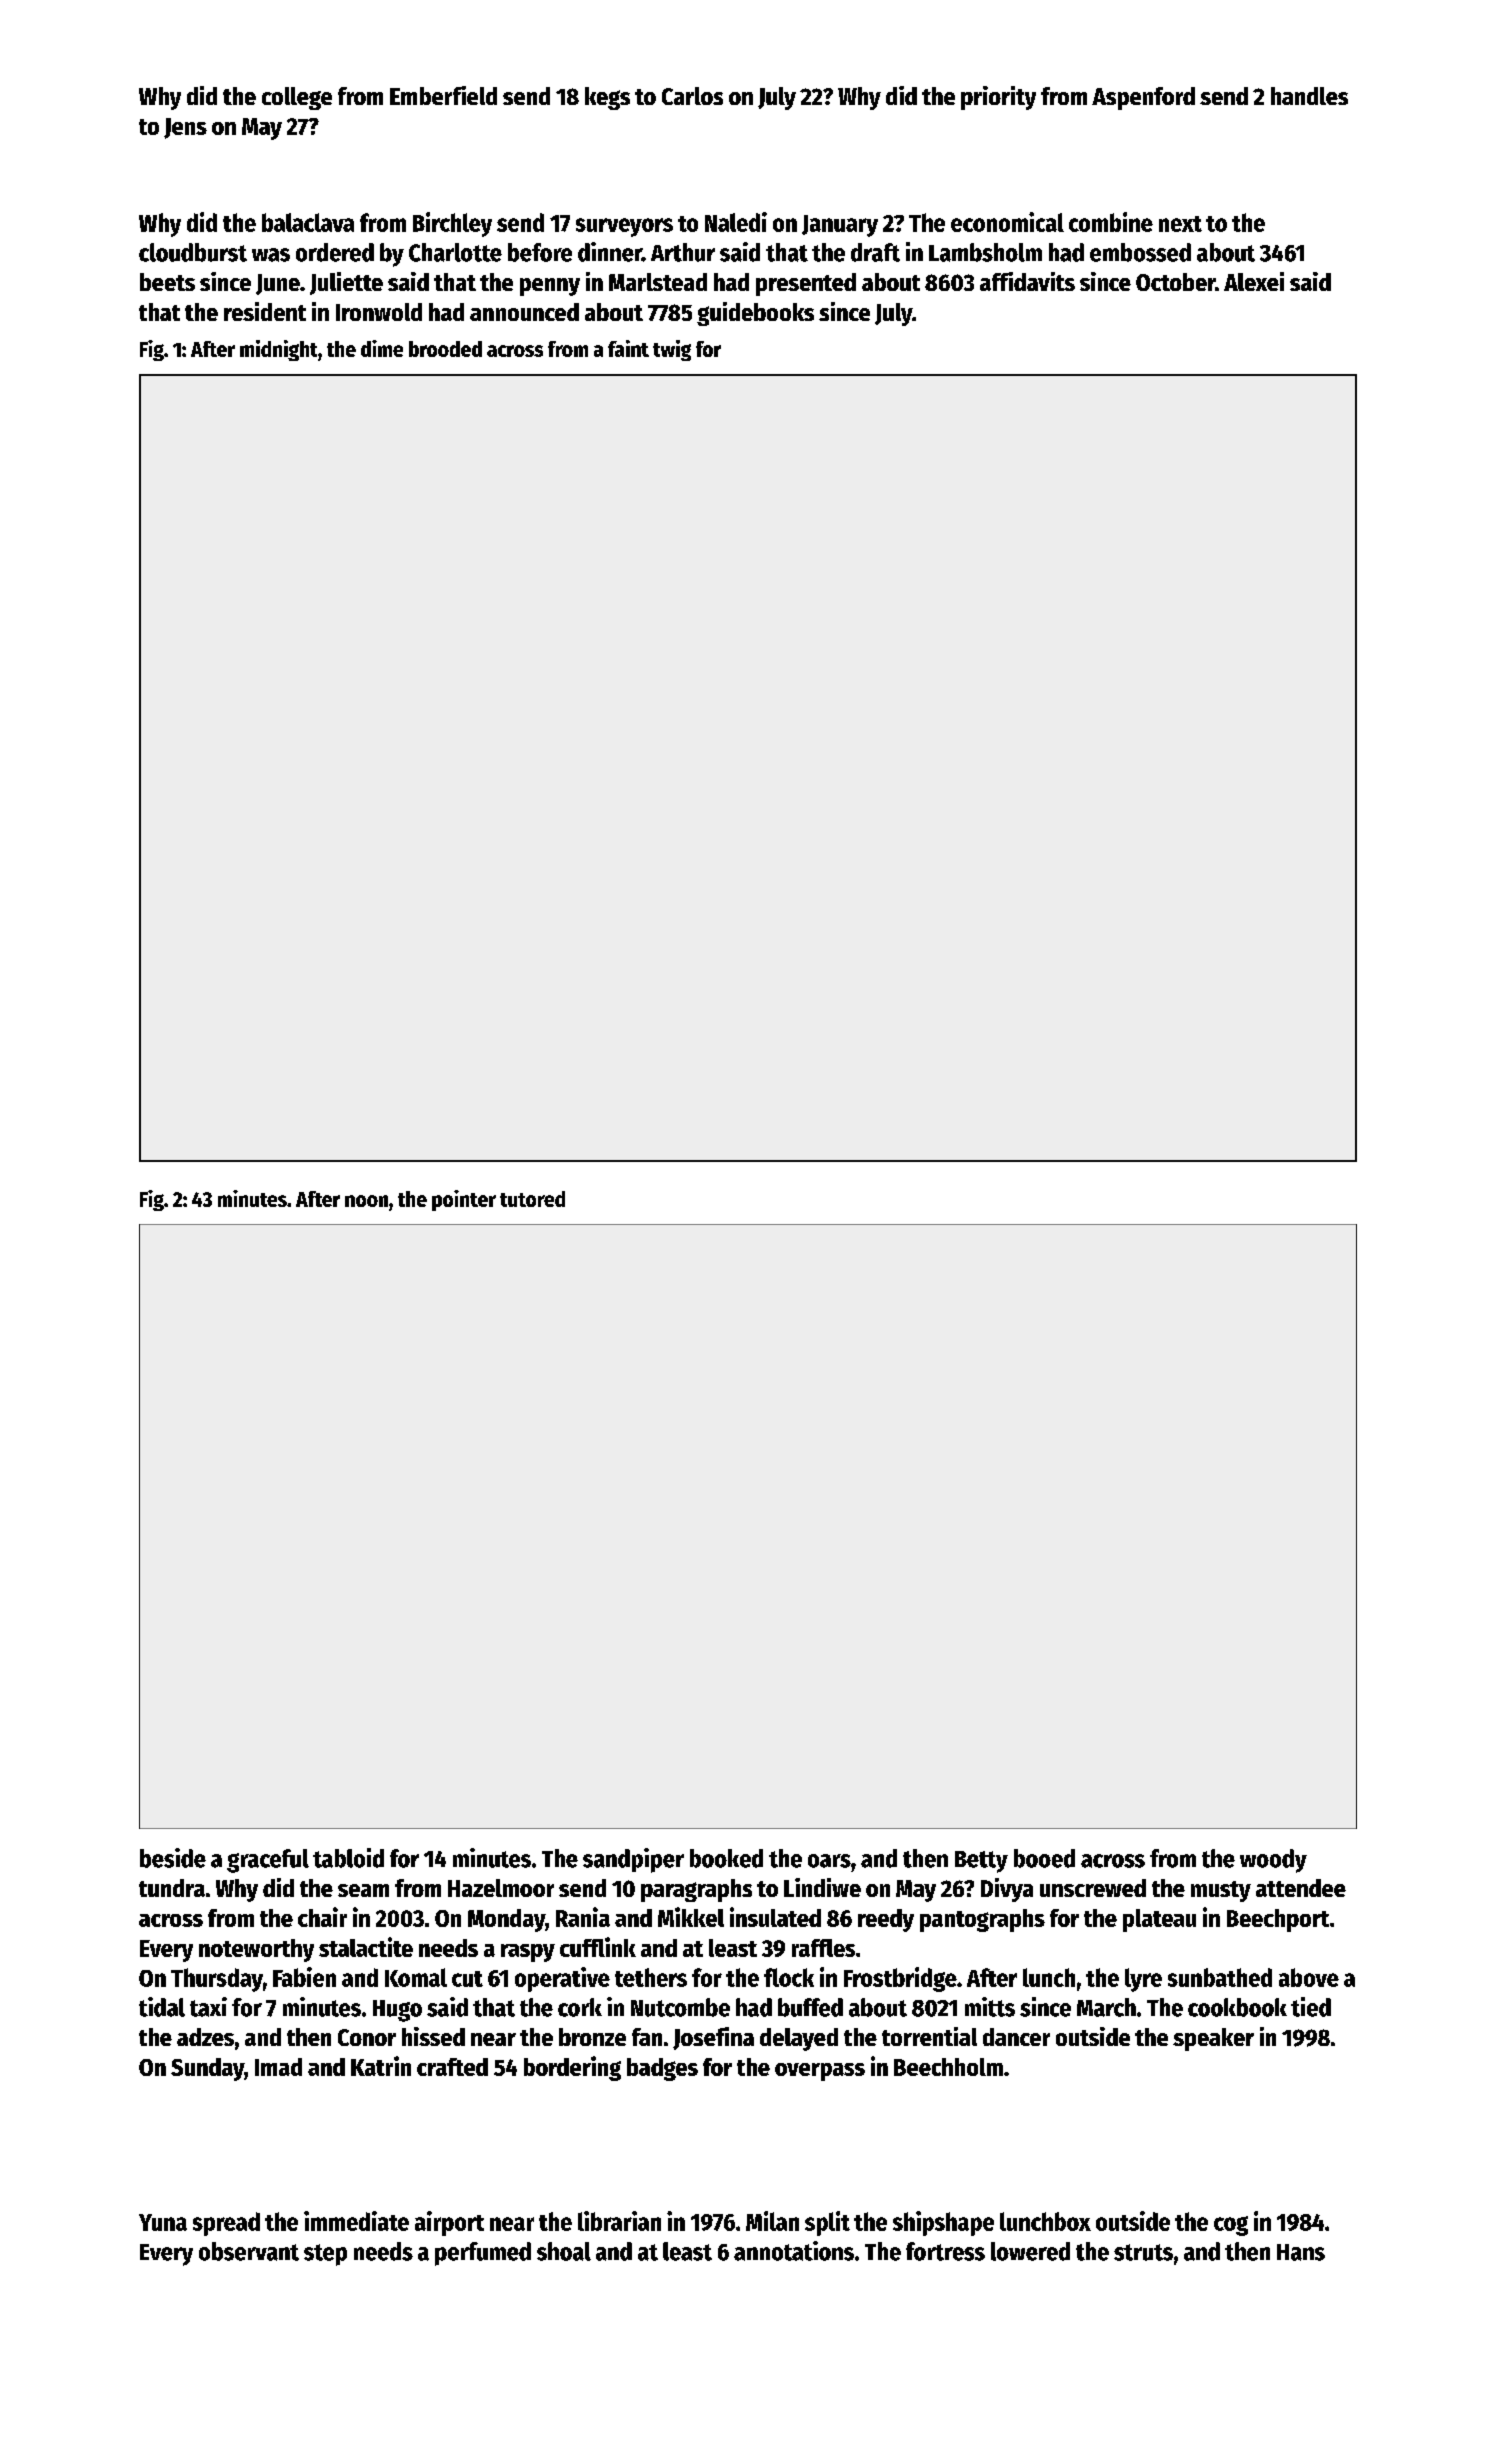  I want to click on tutored, so click(532, 1199).
